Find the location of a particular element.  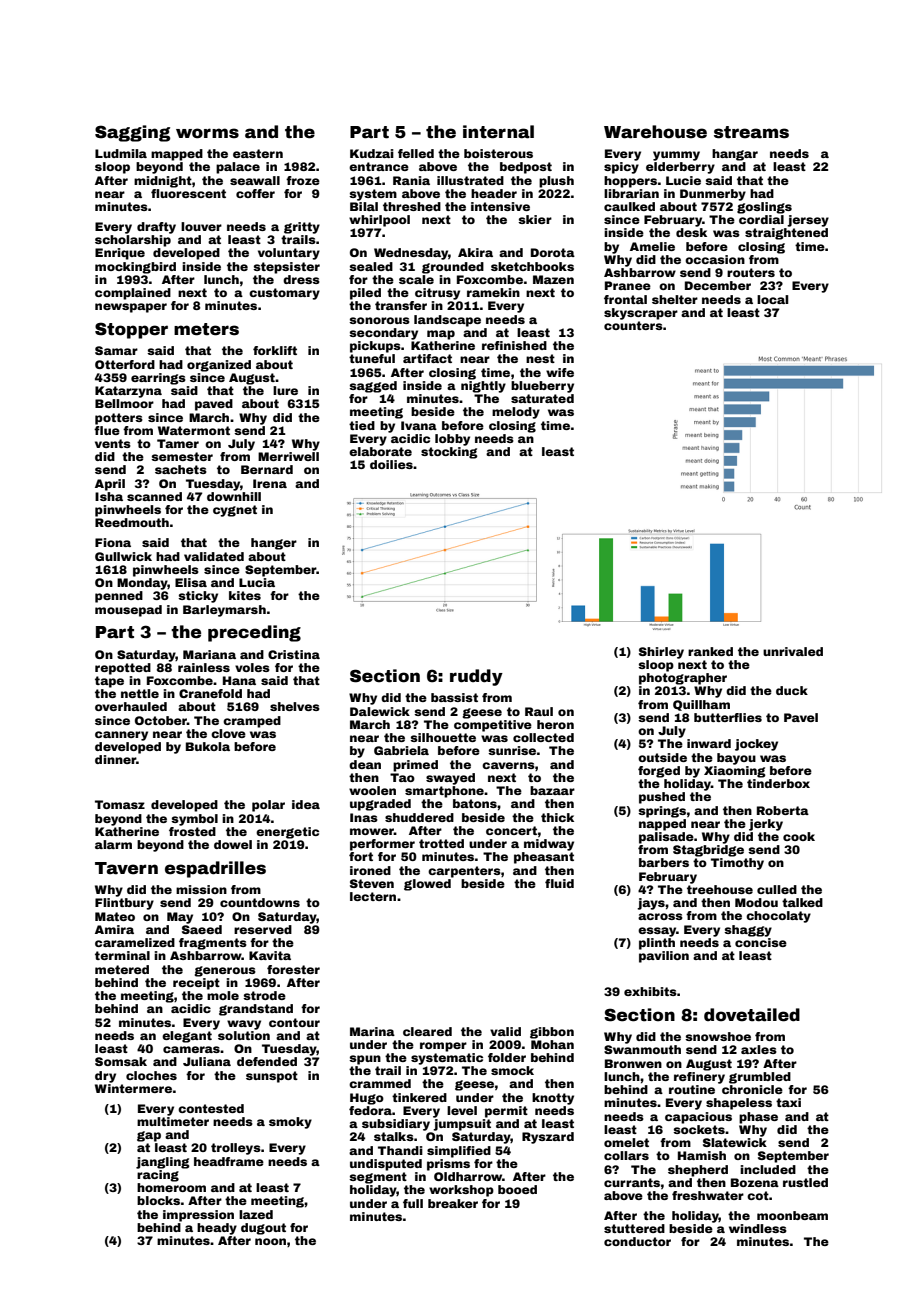

streams is located at coordinates (751, 132).
